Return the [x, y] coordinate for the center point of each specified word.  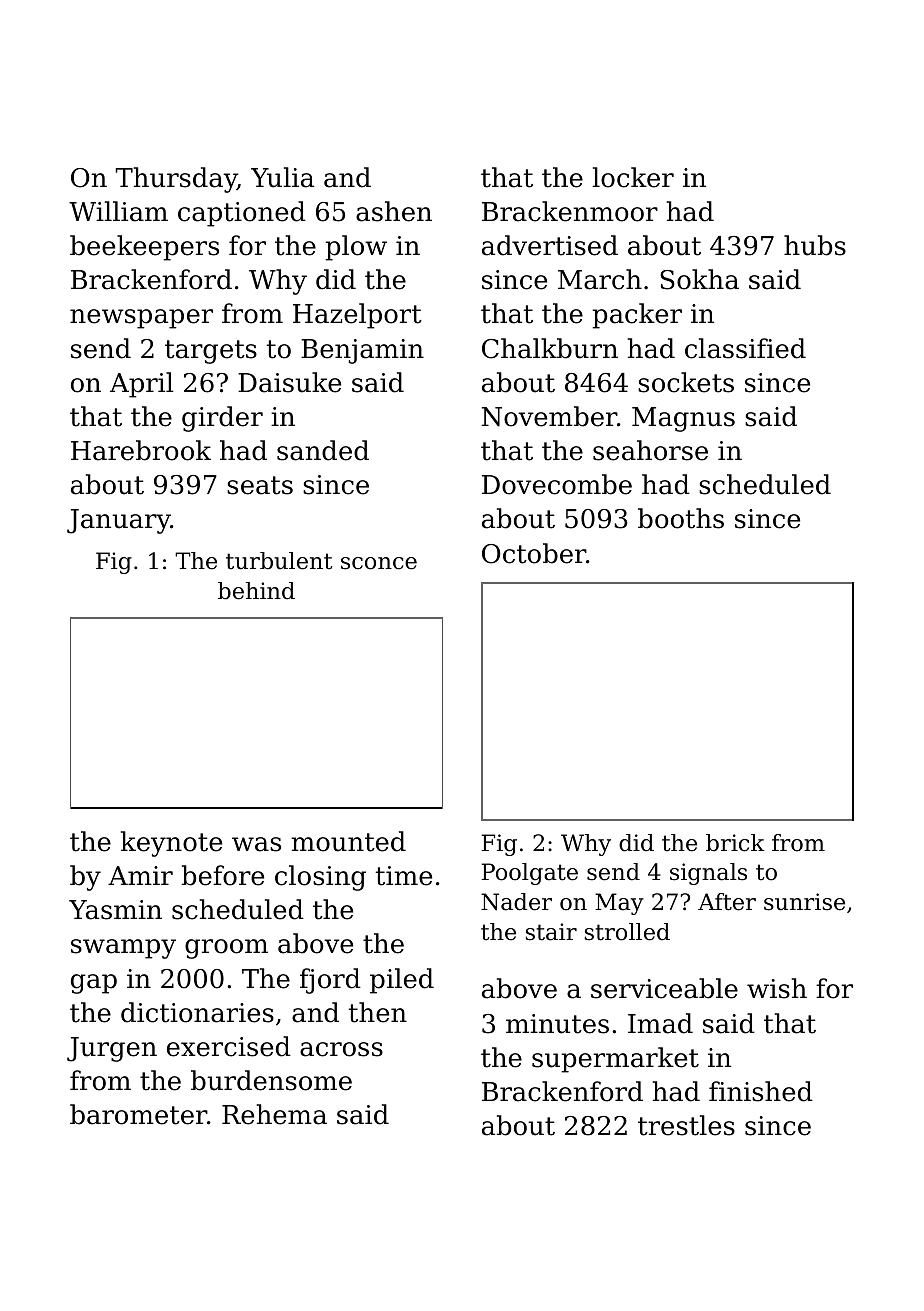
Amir [140, 875]
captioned [242, 214]
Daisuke [289, 382]
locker [633, 177]
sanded [323, 450]
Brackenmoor [570, 211]
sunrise [804, 902]
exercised [229, 1046]
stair [551, 932]
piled [402, 981]
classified [745, 348]
